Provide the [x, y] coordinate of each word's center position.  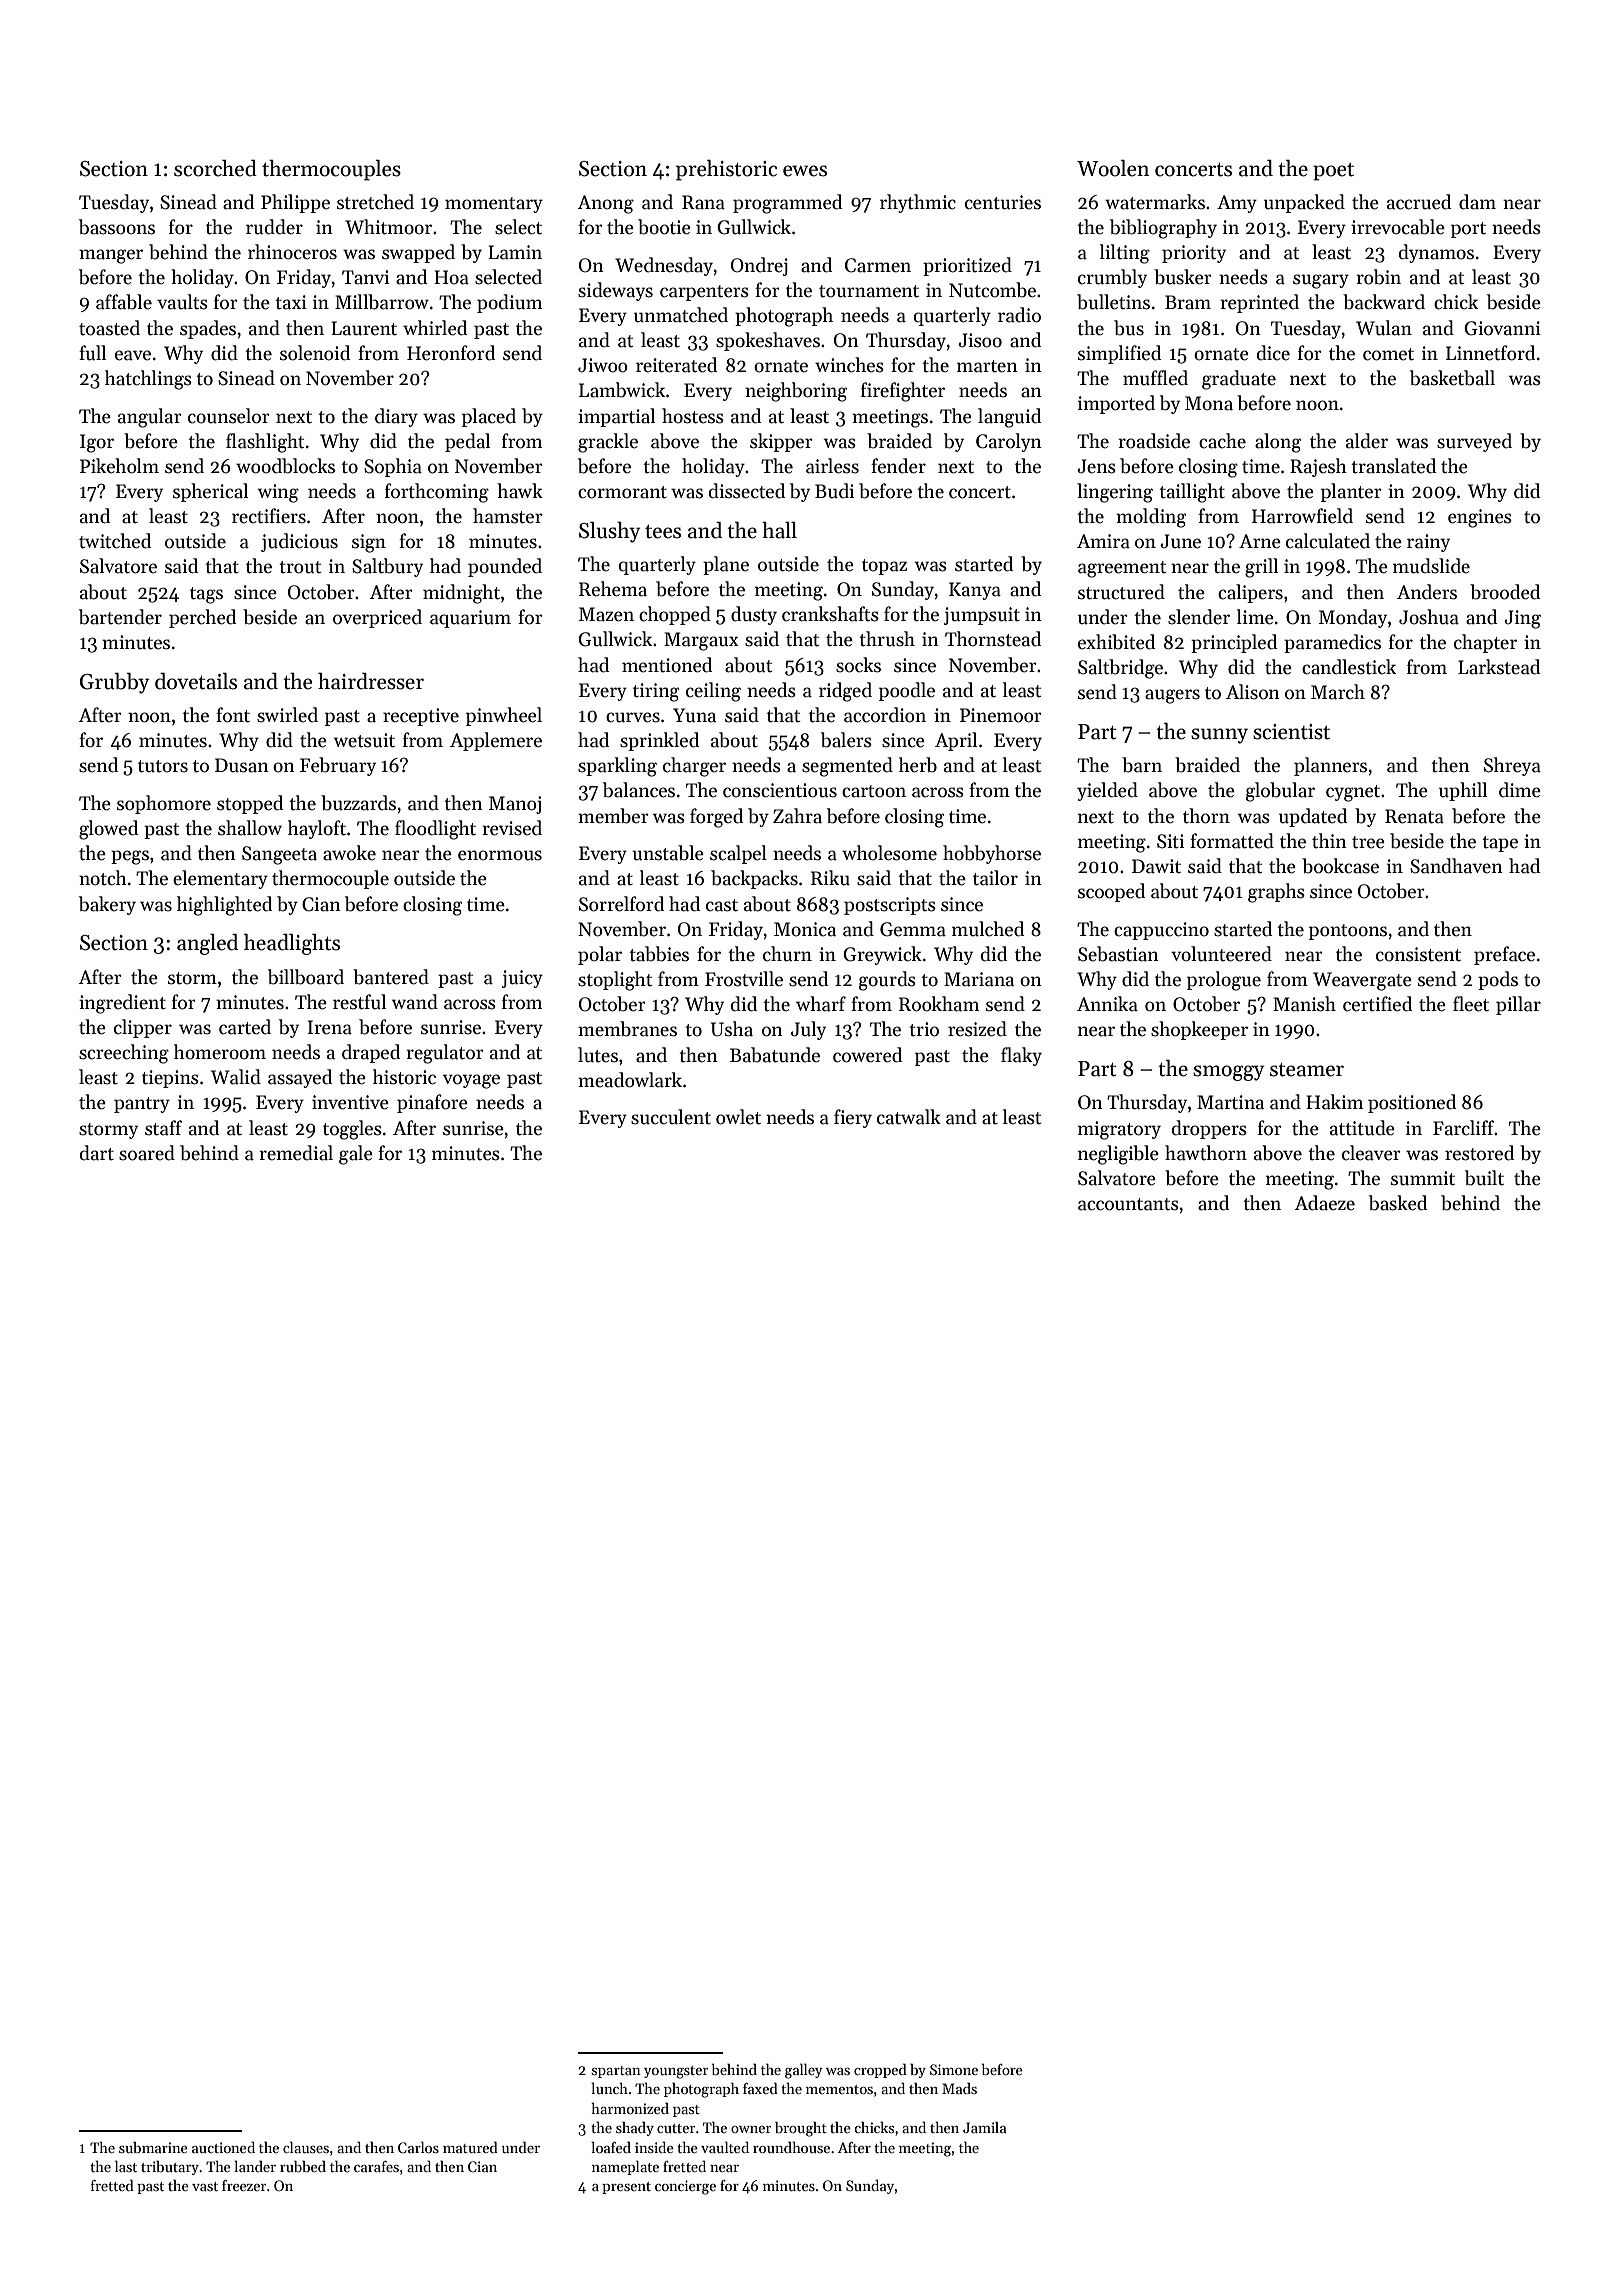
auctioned [223, 2147]
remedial [296, 1153]
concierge [685, 2187]
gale [356, 1155]
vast [205, 2186]
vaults [182, 302]
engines [1480, 518]
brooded [1505, 592]
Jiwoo [603, 365]
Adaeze [1325, 1203]
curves [633, 717]
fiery [853, 1118]
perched [202, 618]
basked [1398, 1203]
